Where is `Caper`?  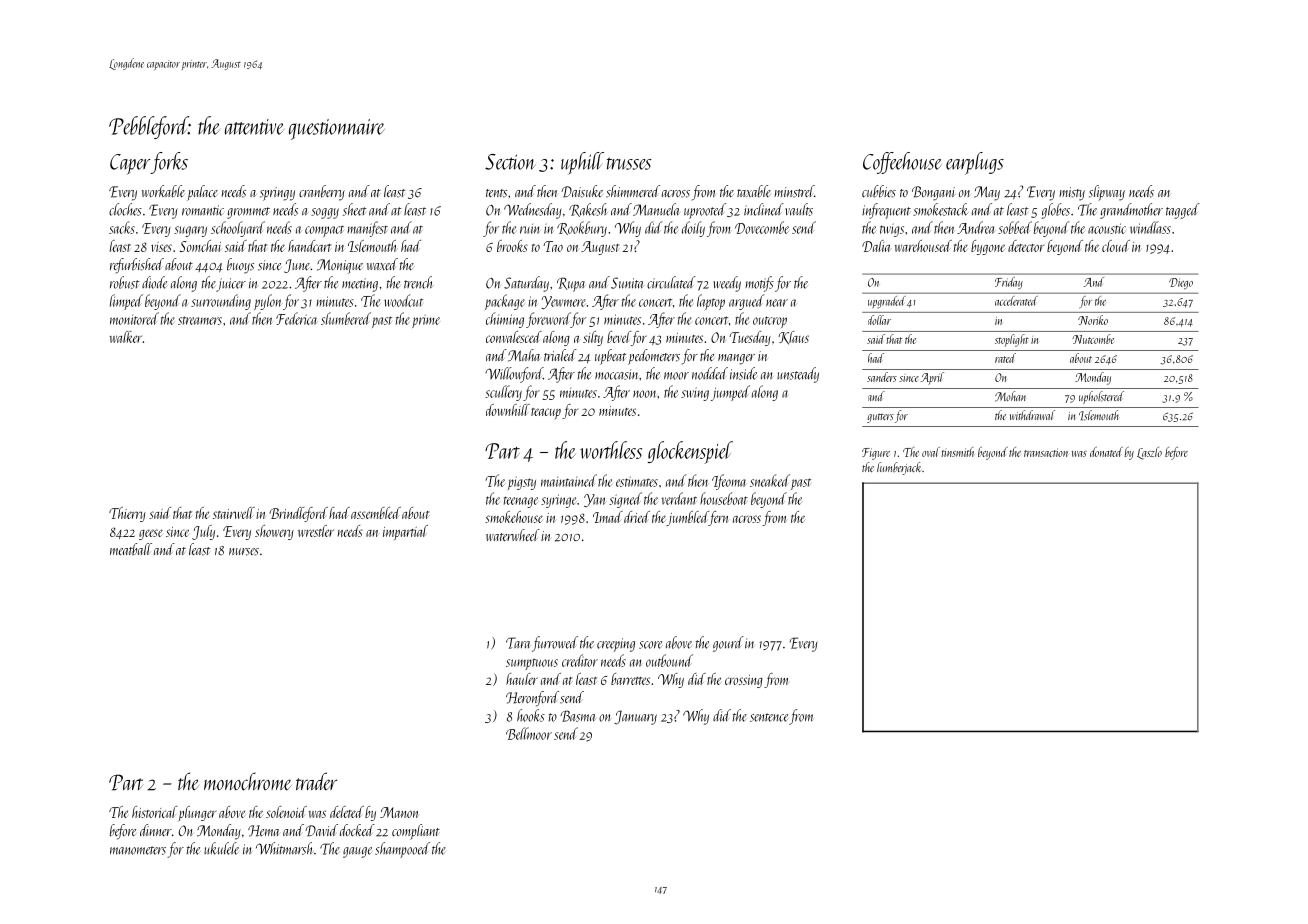
Caper is located at coordinates (130, 164).
